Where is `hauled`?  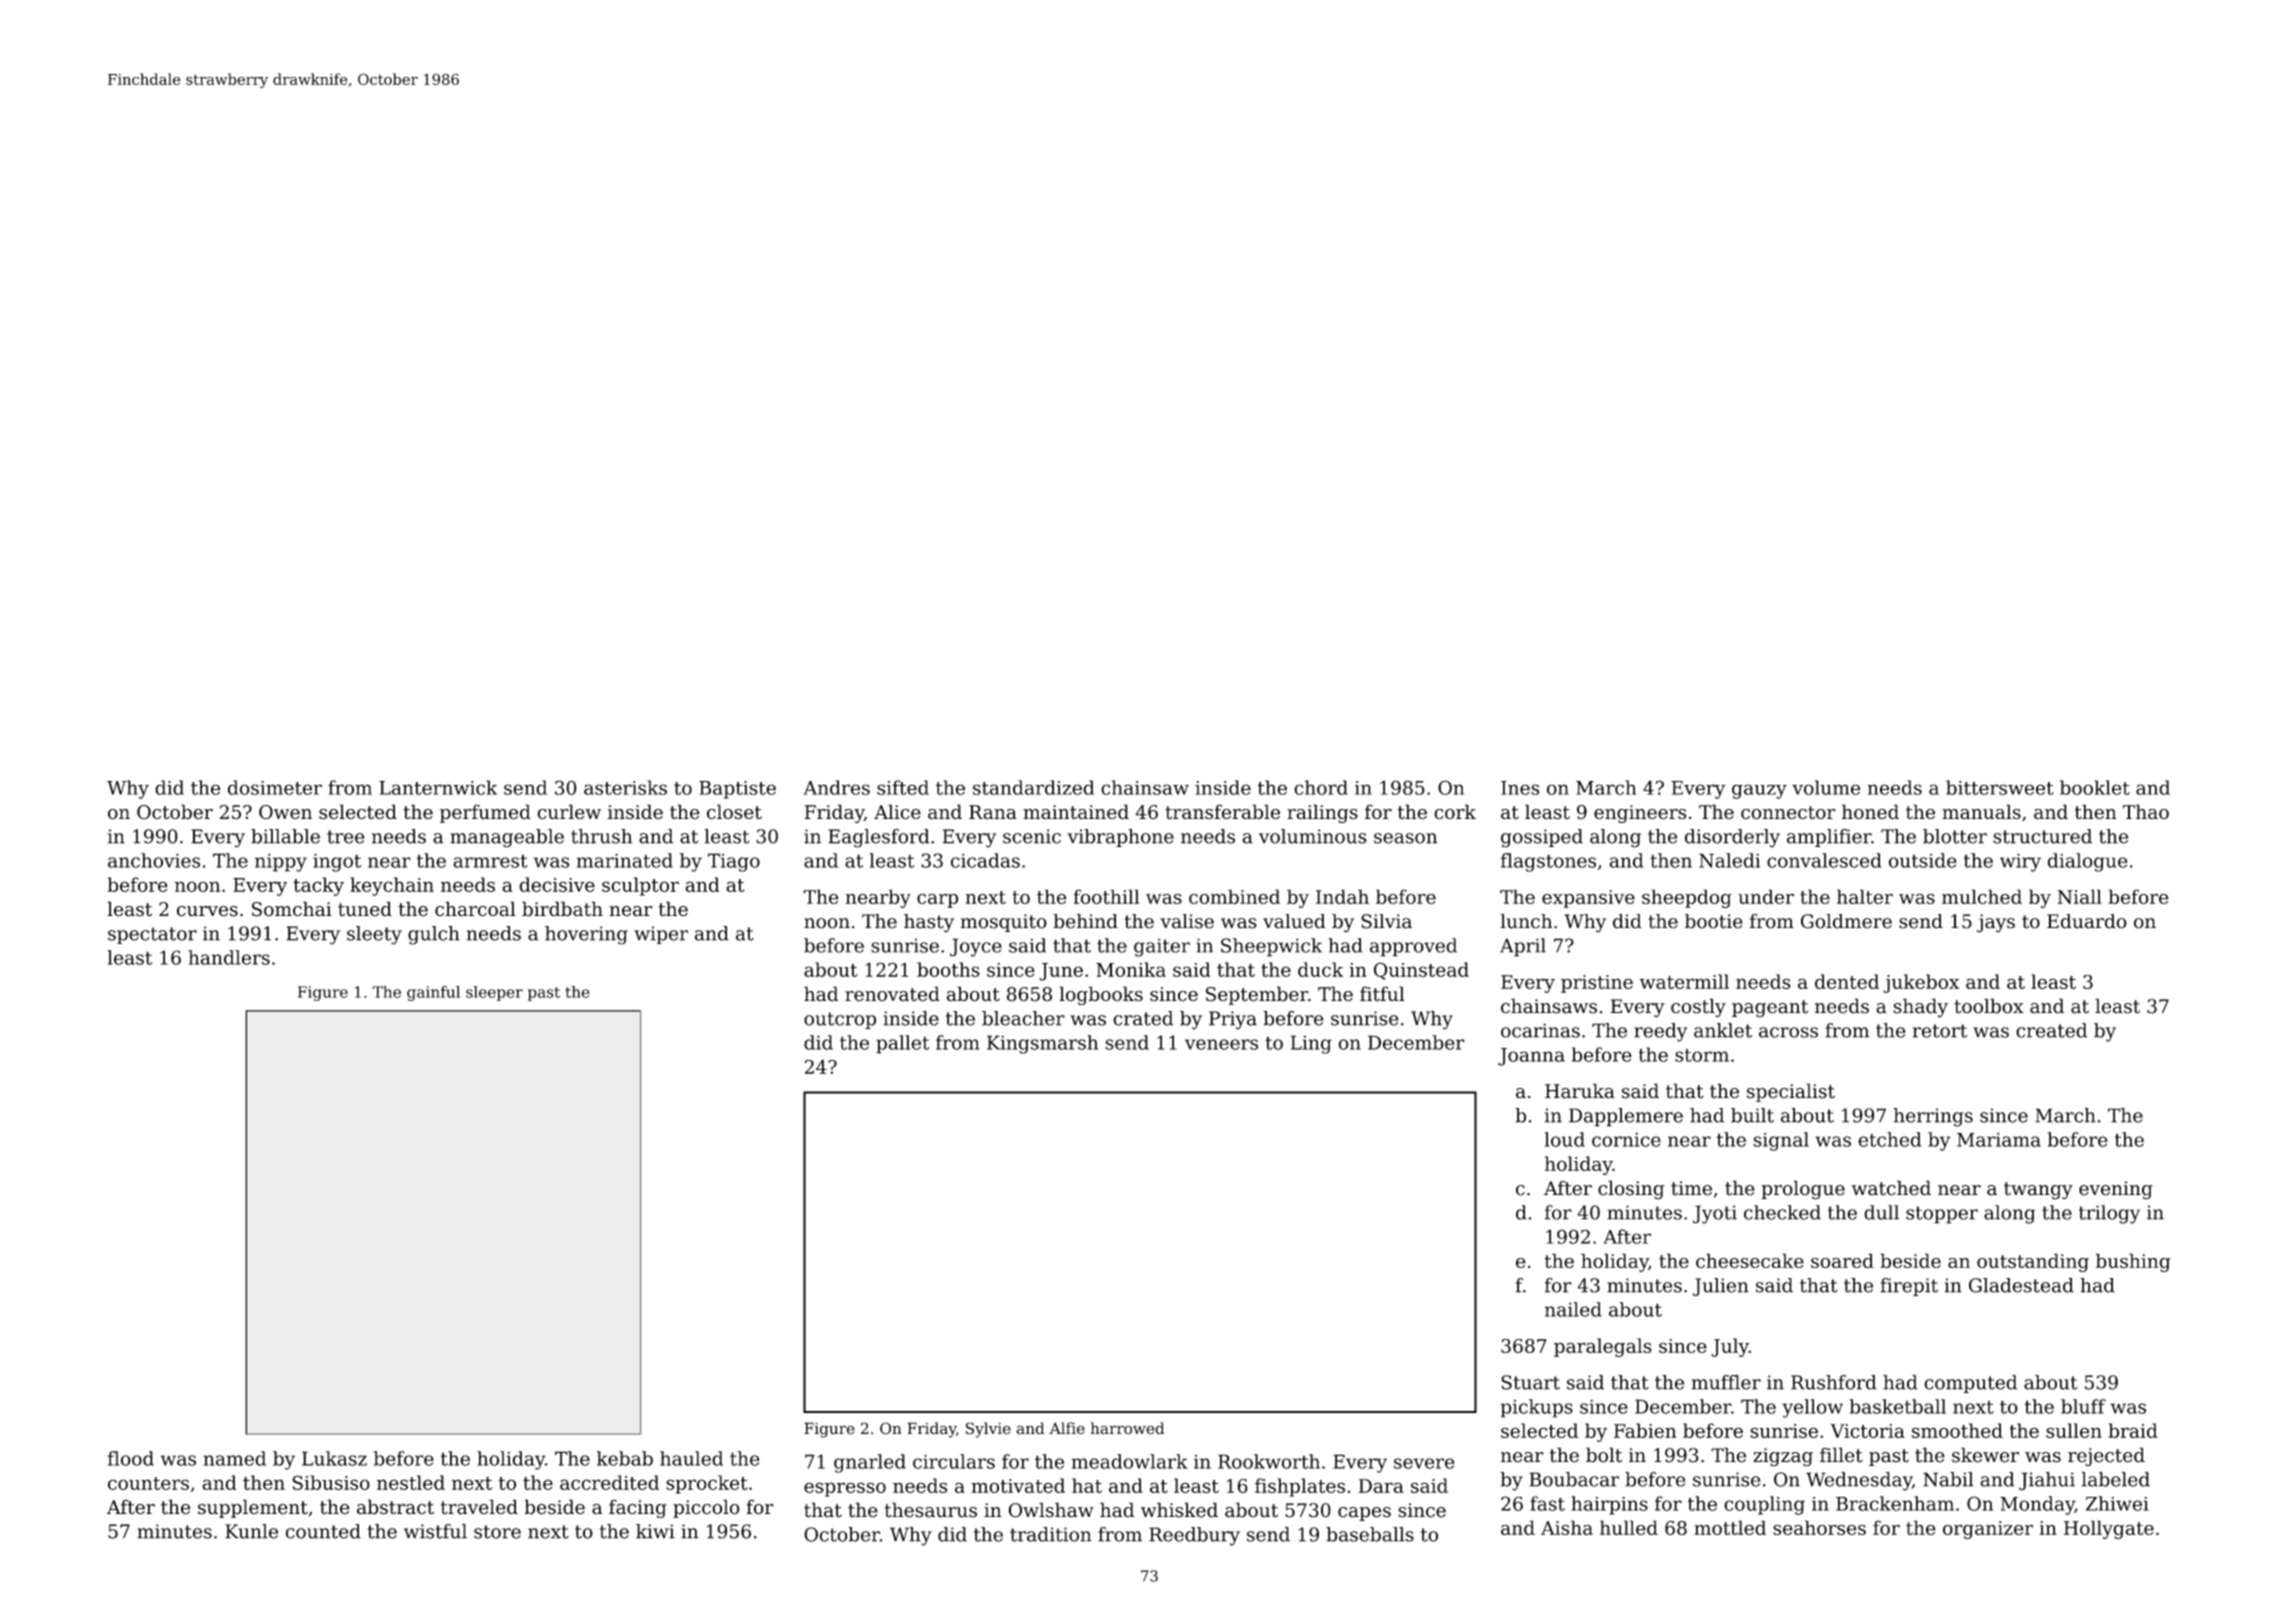
hauled is located at coordinates (691, 1458).
